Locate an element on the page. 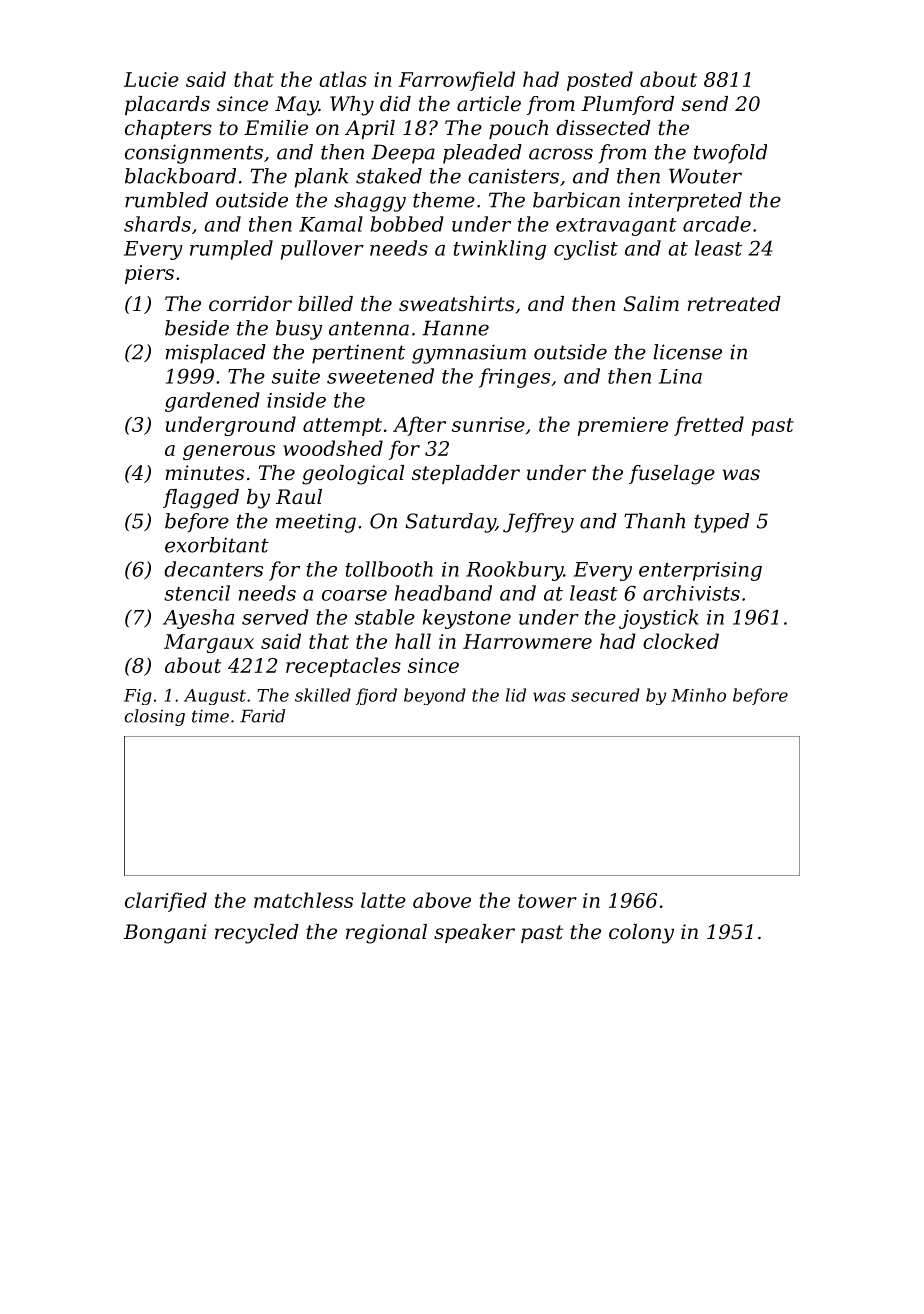 The width and height of the document is (924, 1314). Minho is located at coordinates (698, 695).
